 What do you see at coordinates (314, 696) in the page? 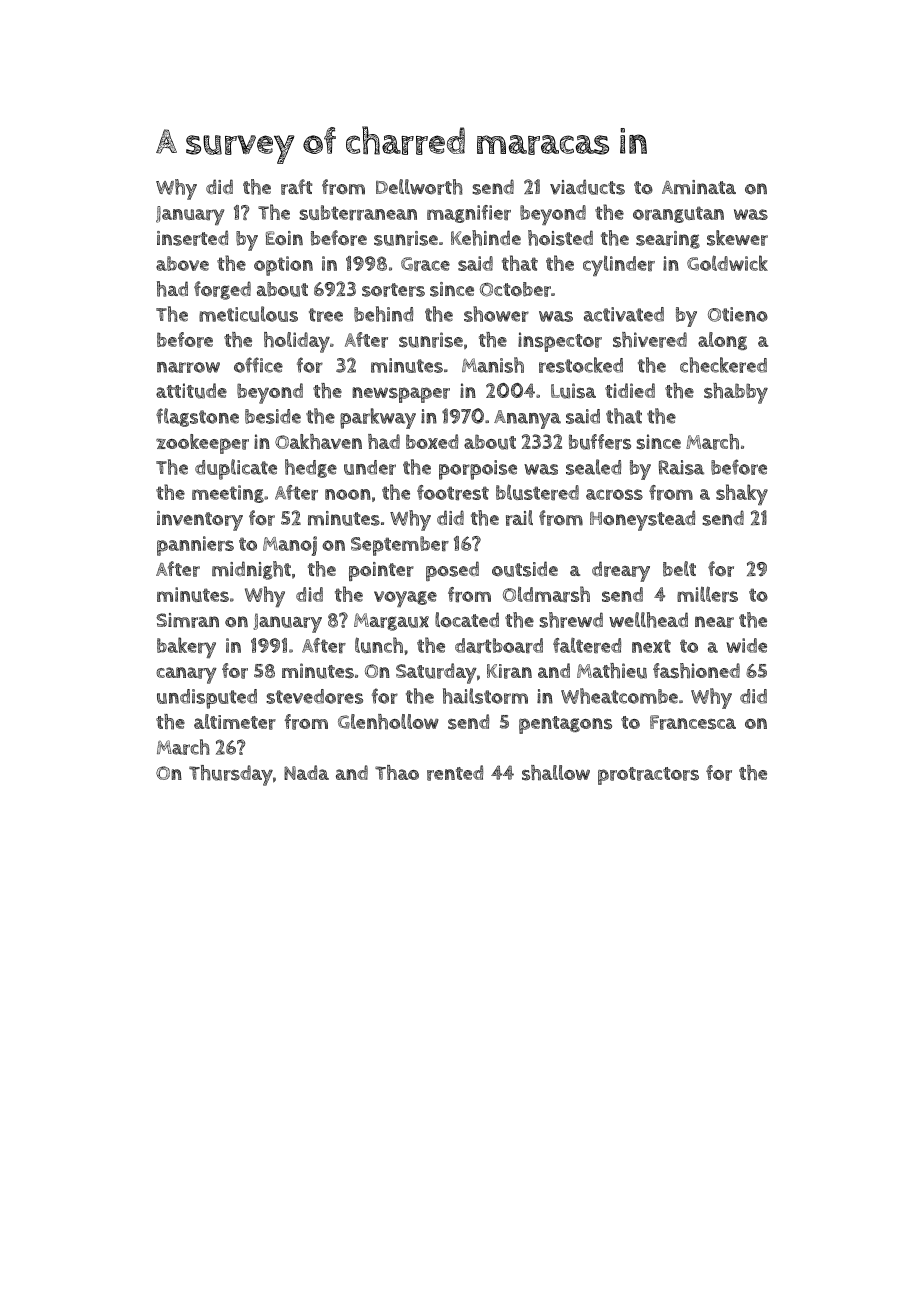
I see `stevedores` at bounding box center [314, 696].
